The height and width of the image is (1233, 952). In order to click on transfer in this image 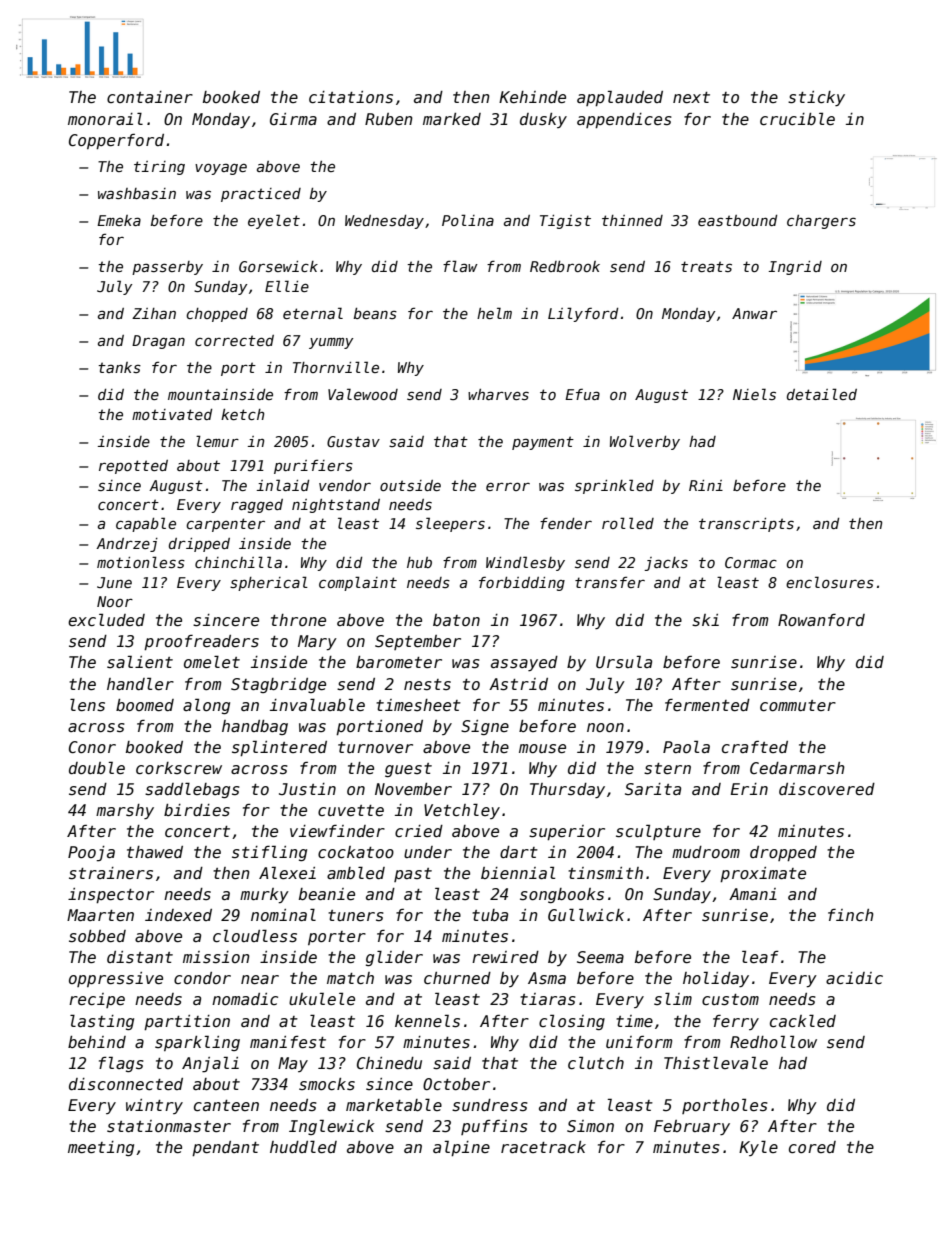, I will do `click(610, 582)`.
